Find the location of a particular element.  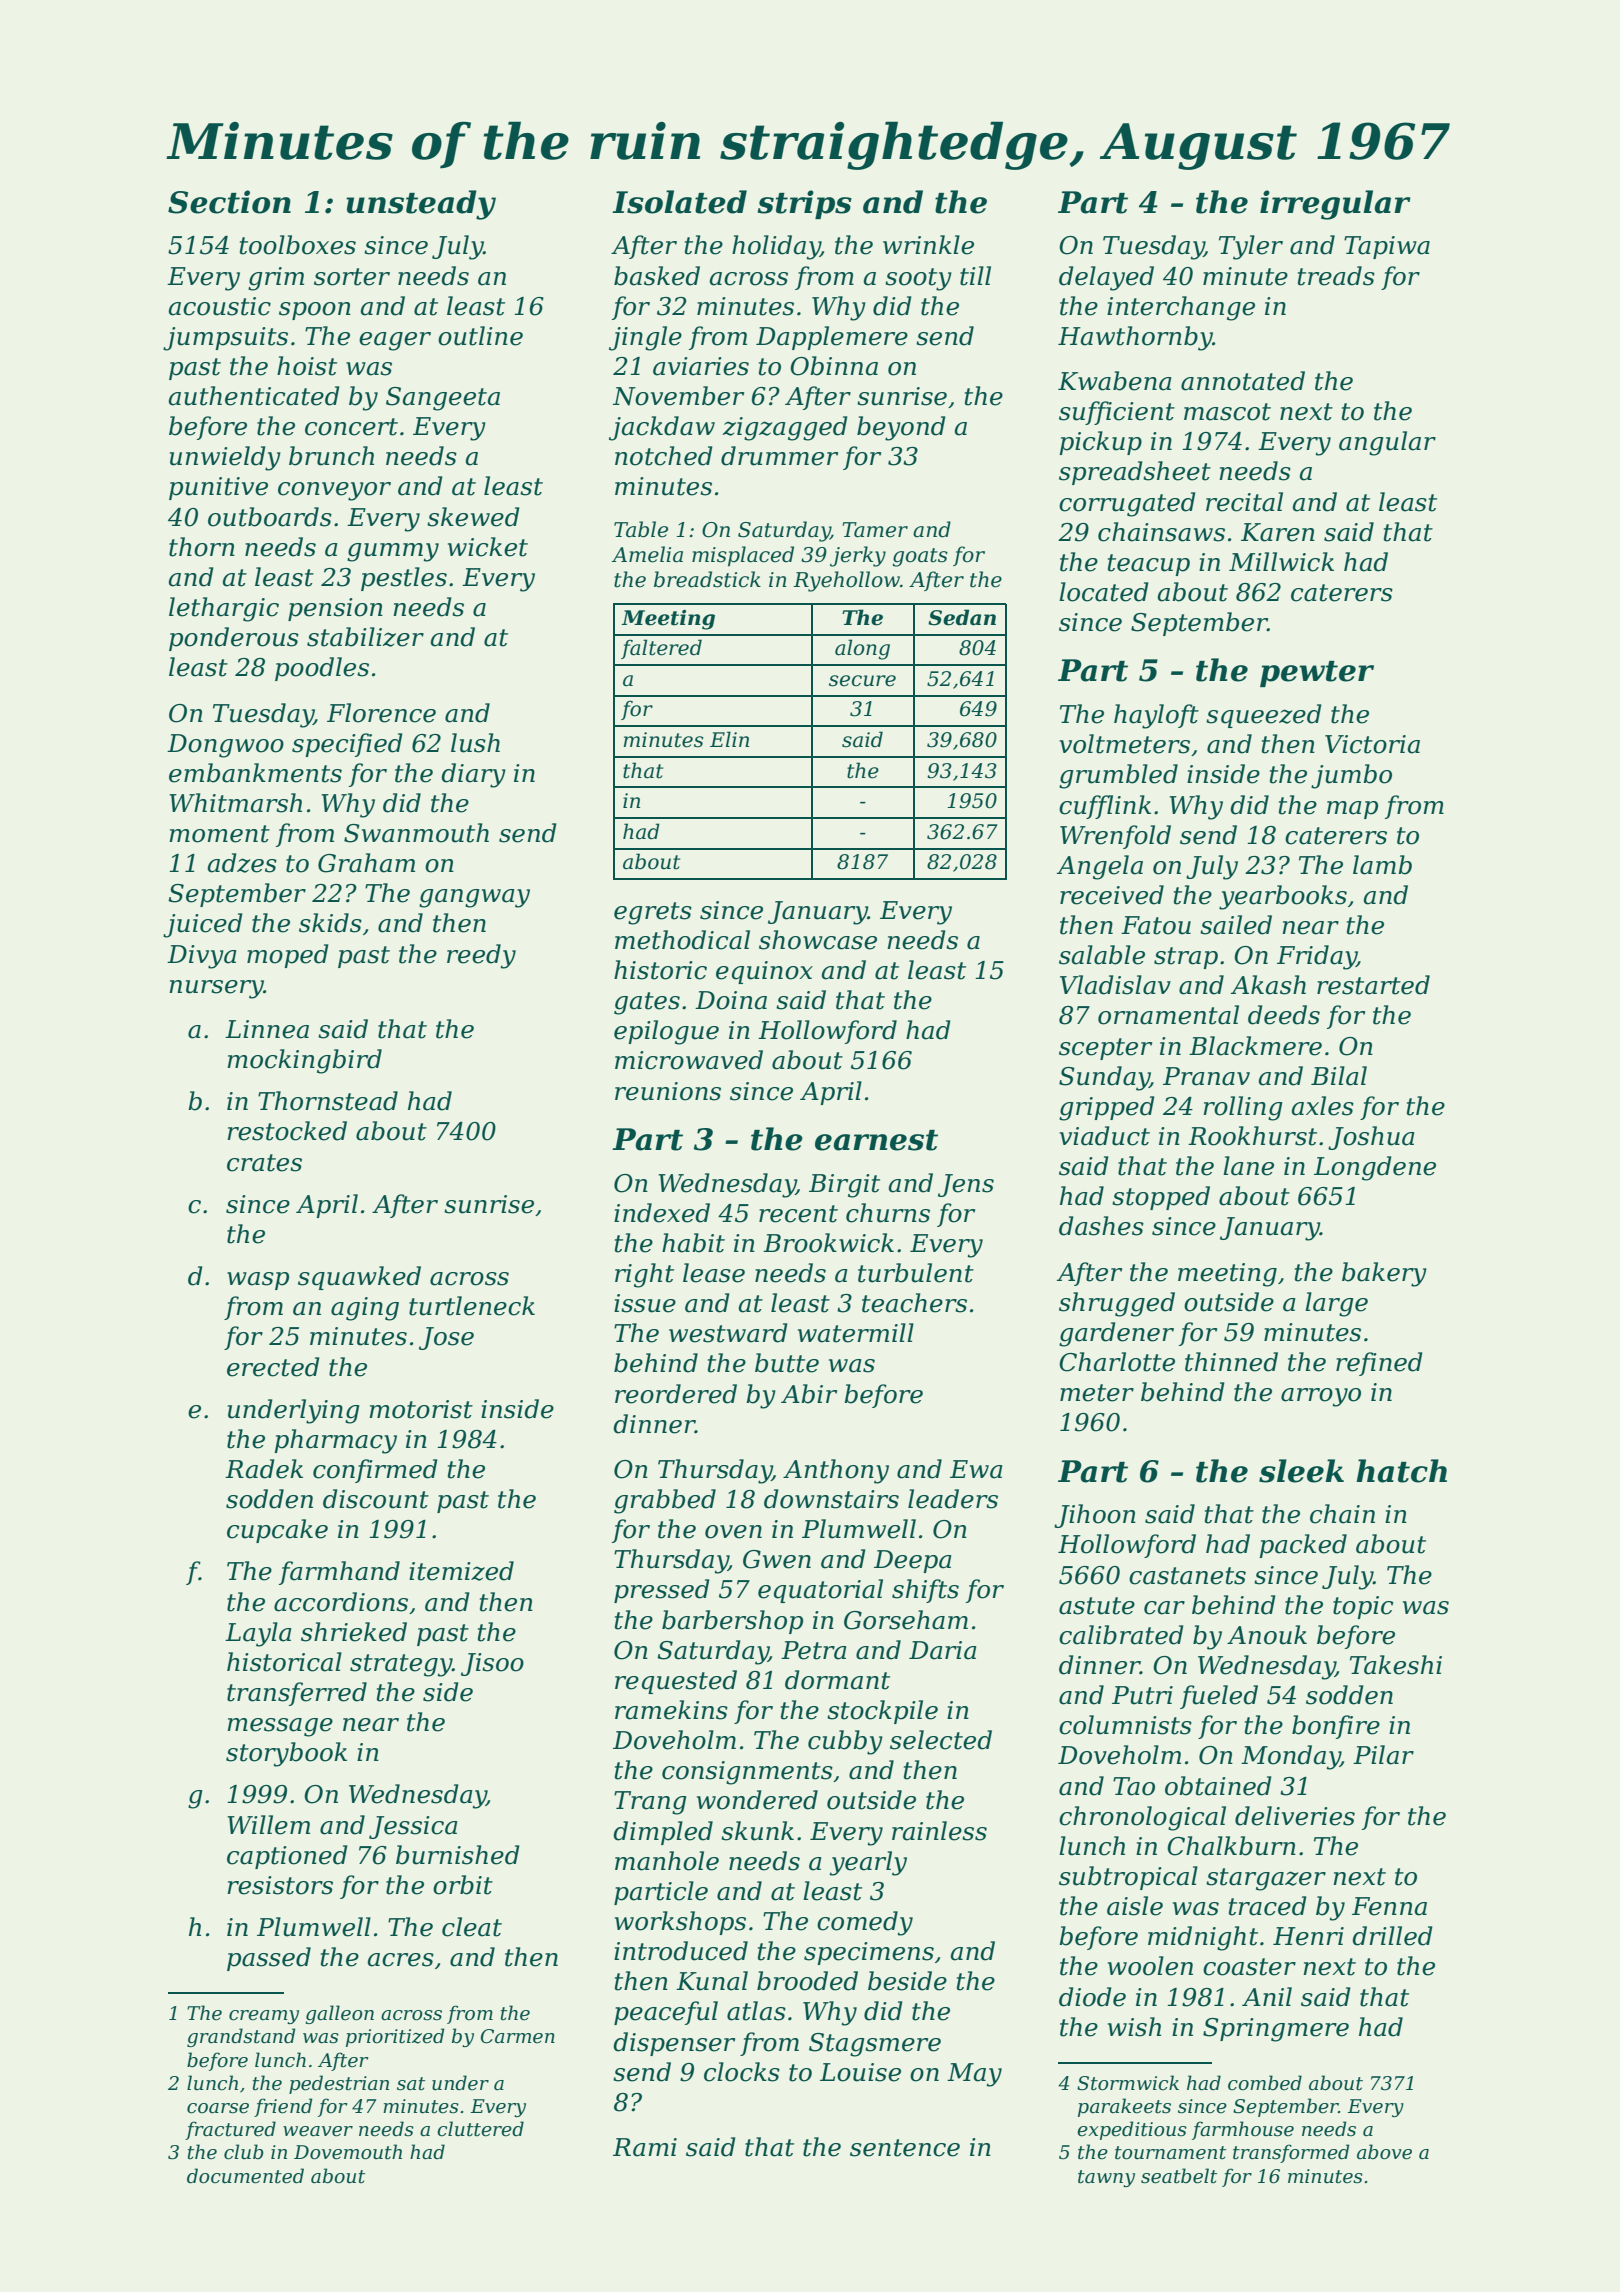

Section is located at coordinates (229, 202).
